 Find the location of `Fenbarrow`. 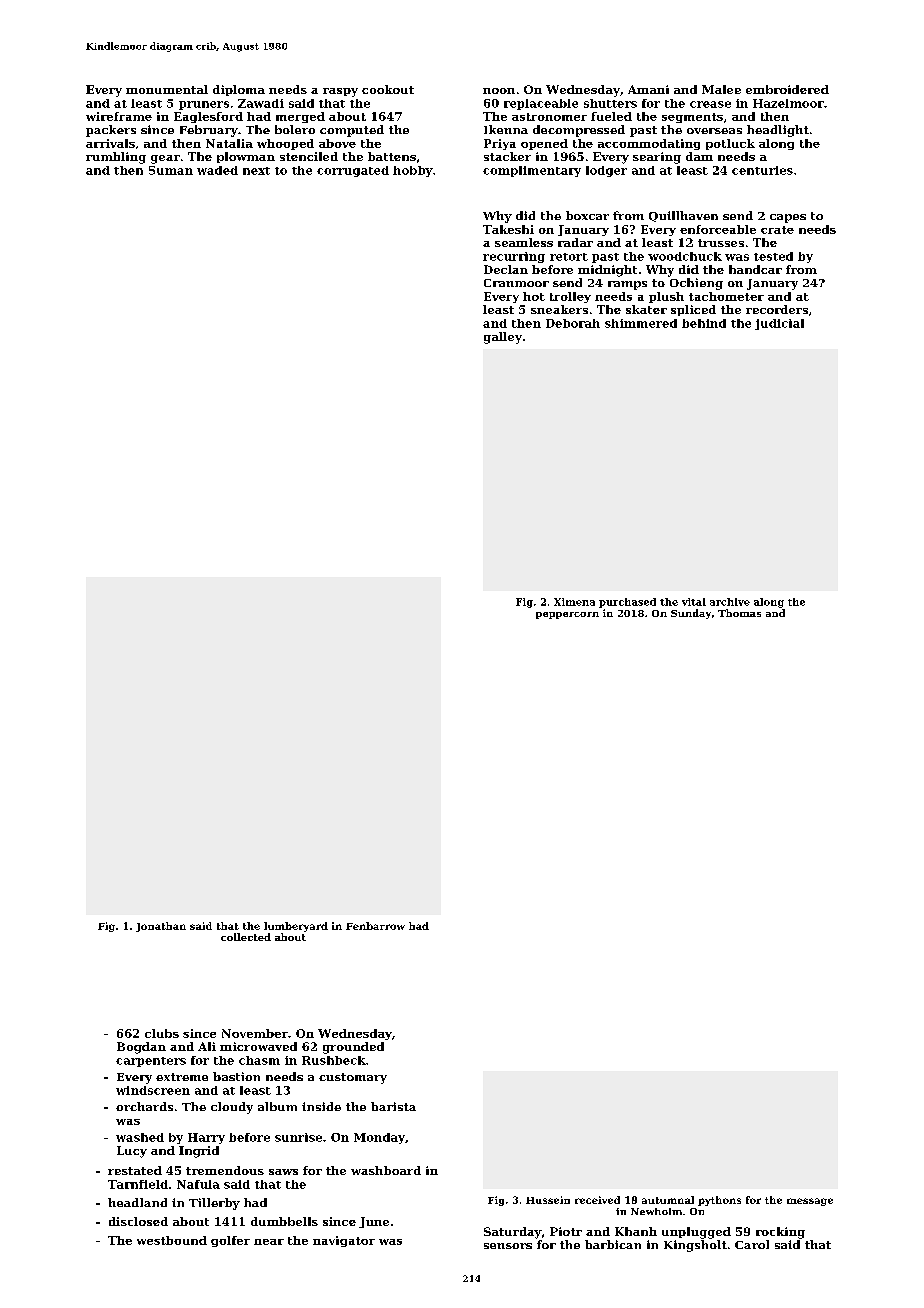

Fenbarrow is located at coordinates (375, 926).
